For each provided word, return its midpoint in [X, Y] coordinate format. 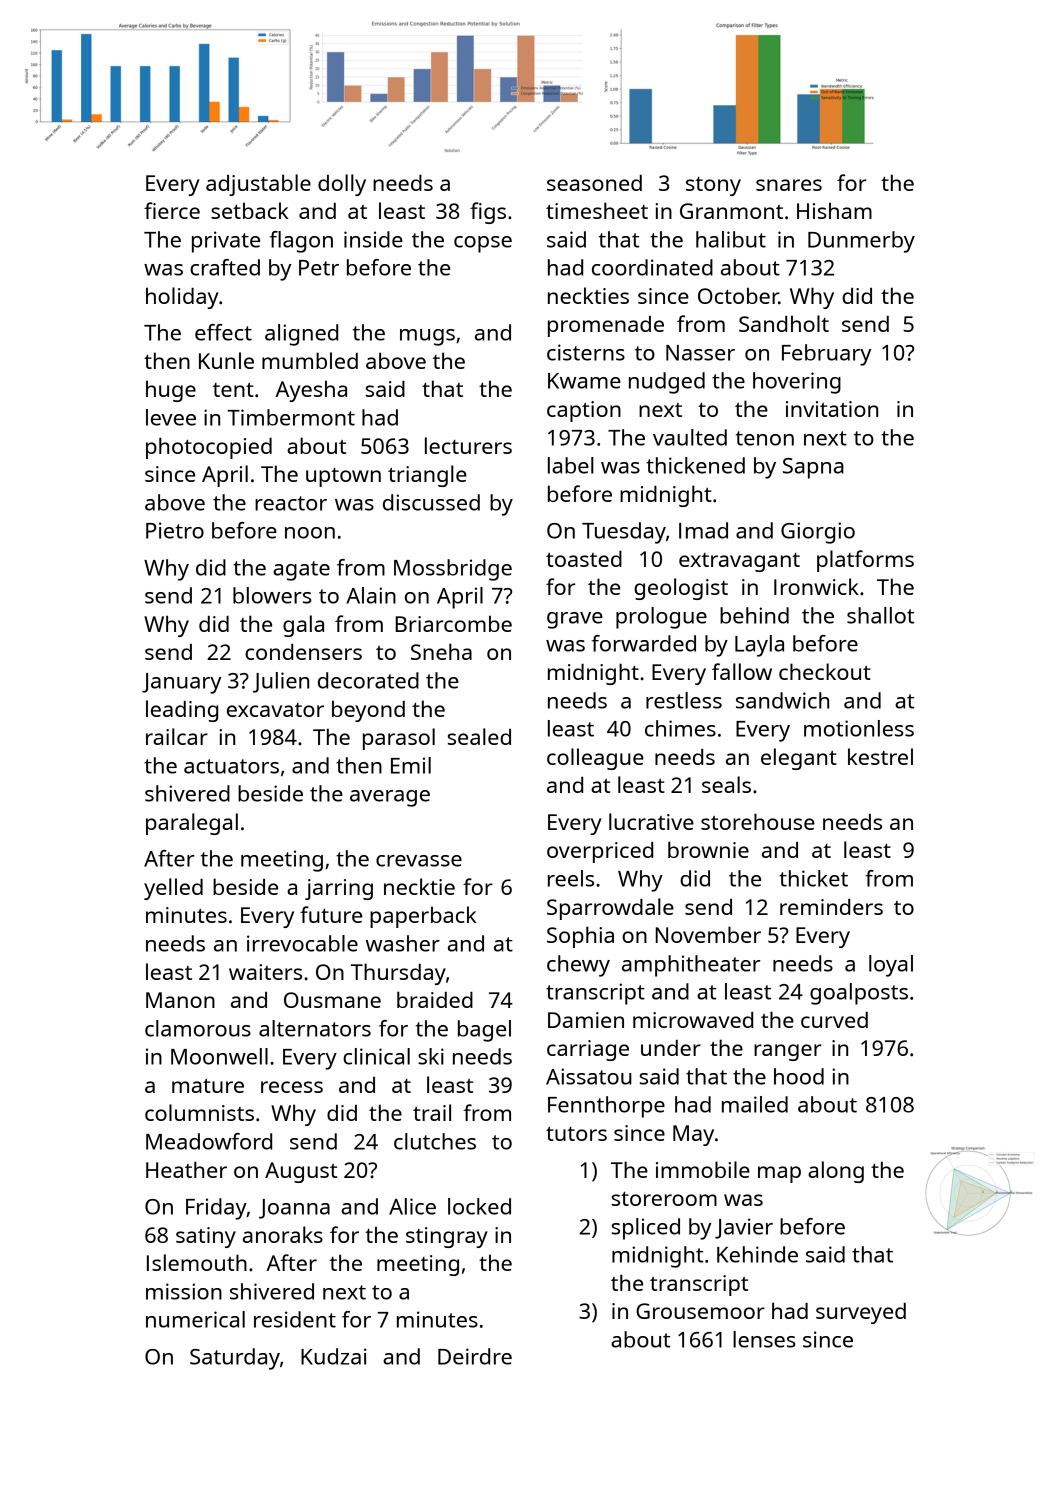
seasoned [594, 183]
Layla [759, 646]
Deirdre [475, 1356]
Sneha [441, 651]
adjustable [258, 185]
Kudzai [333, 1356]
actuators [231, 766]
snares [789, 185]
